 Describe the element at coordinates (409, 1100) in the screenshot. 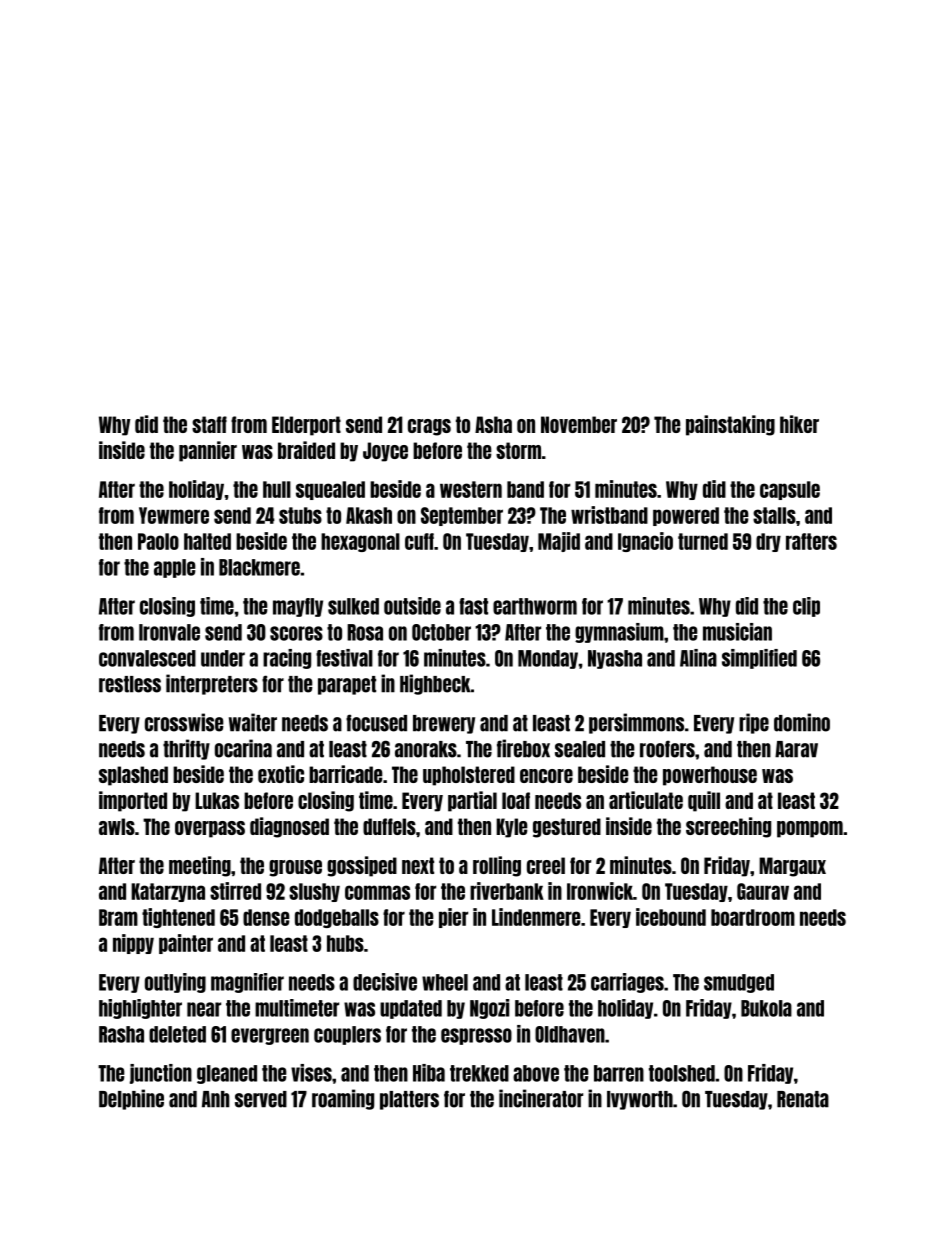

I see `platters` at that location.
